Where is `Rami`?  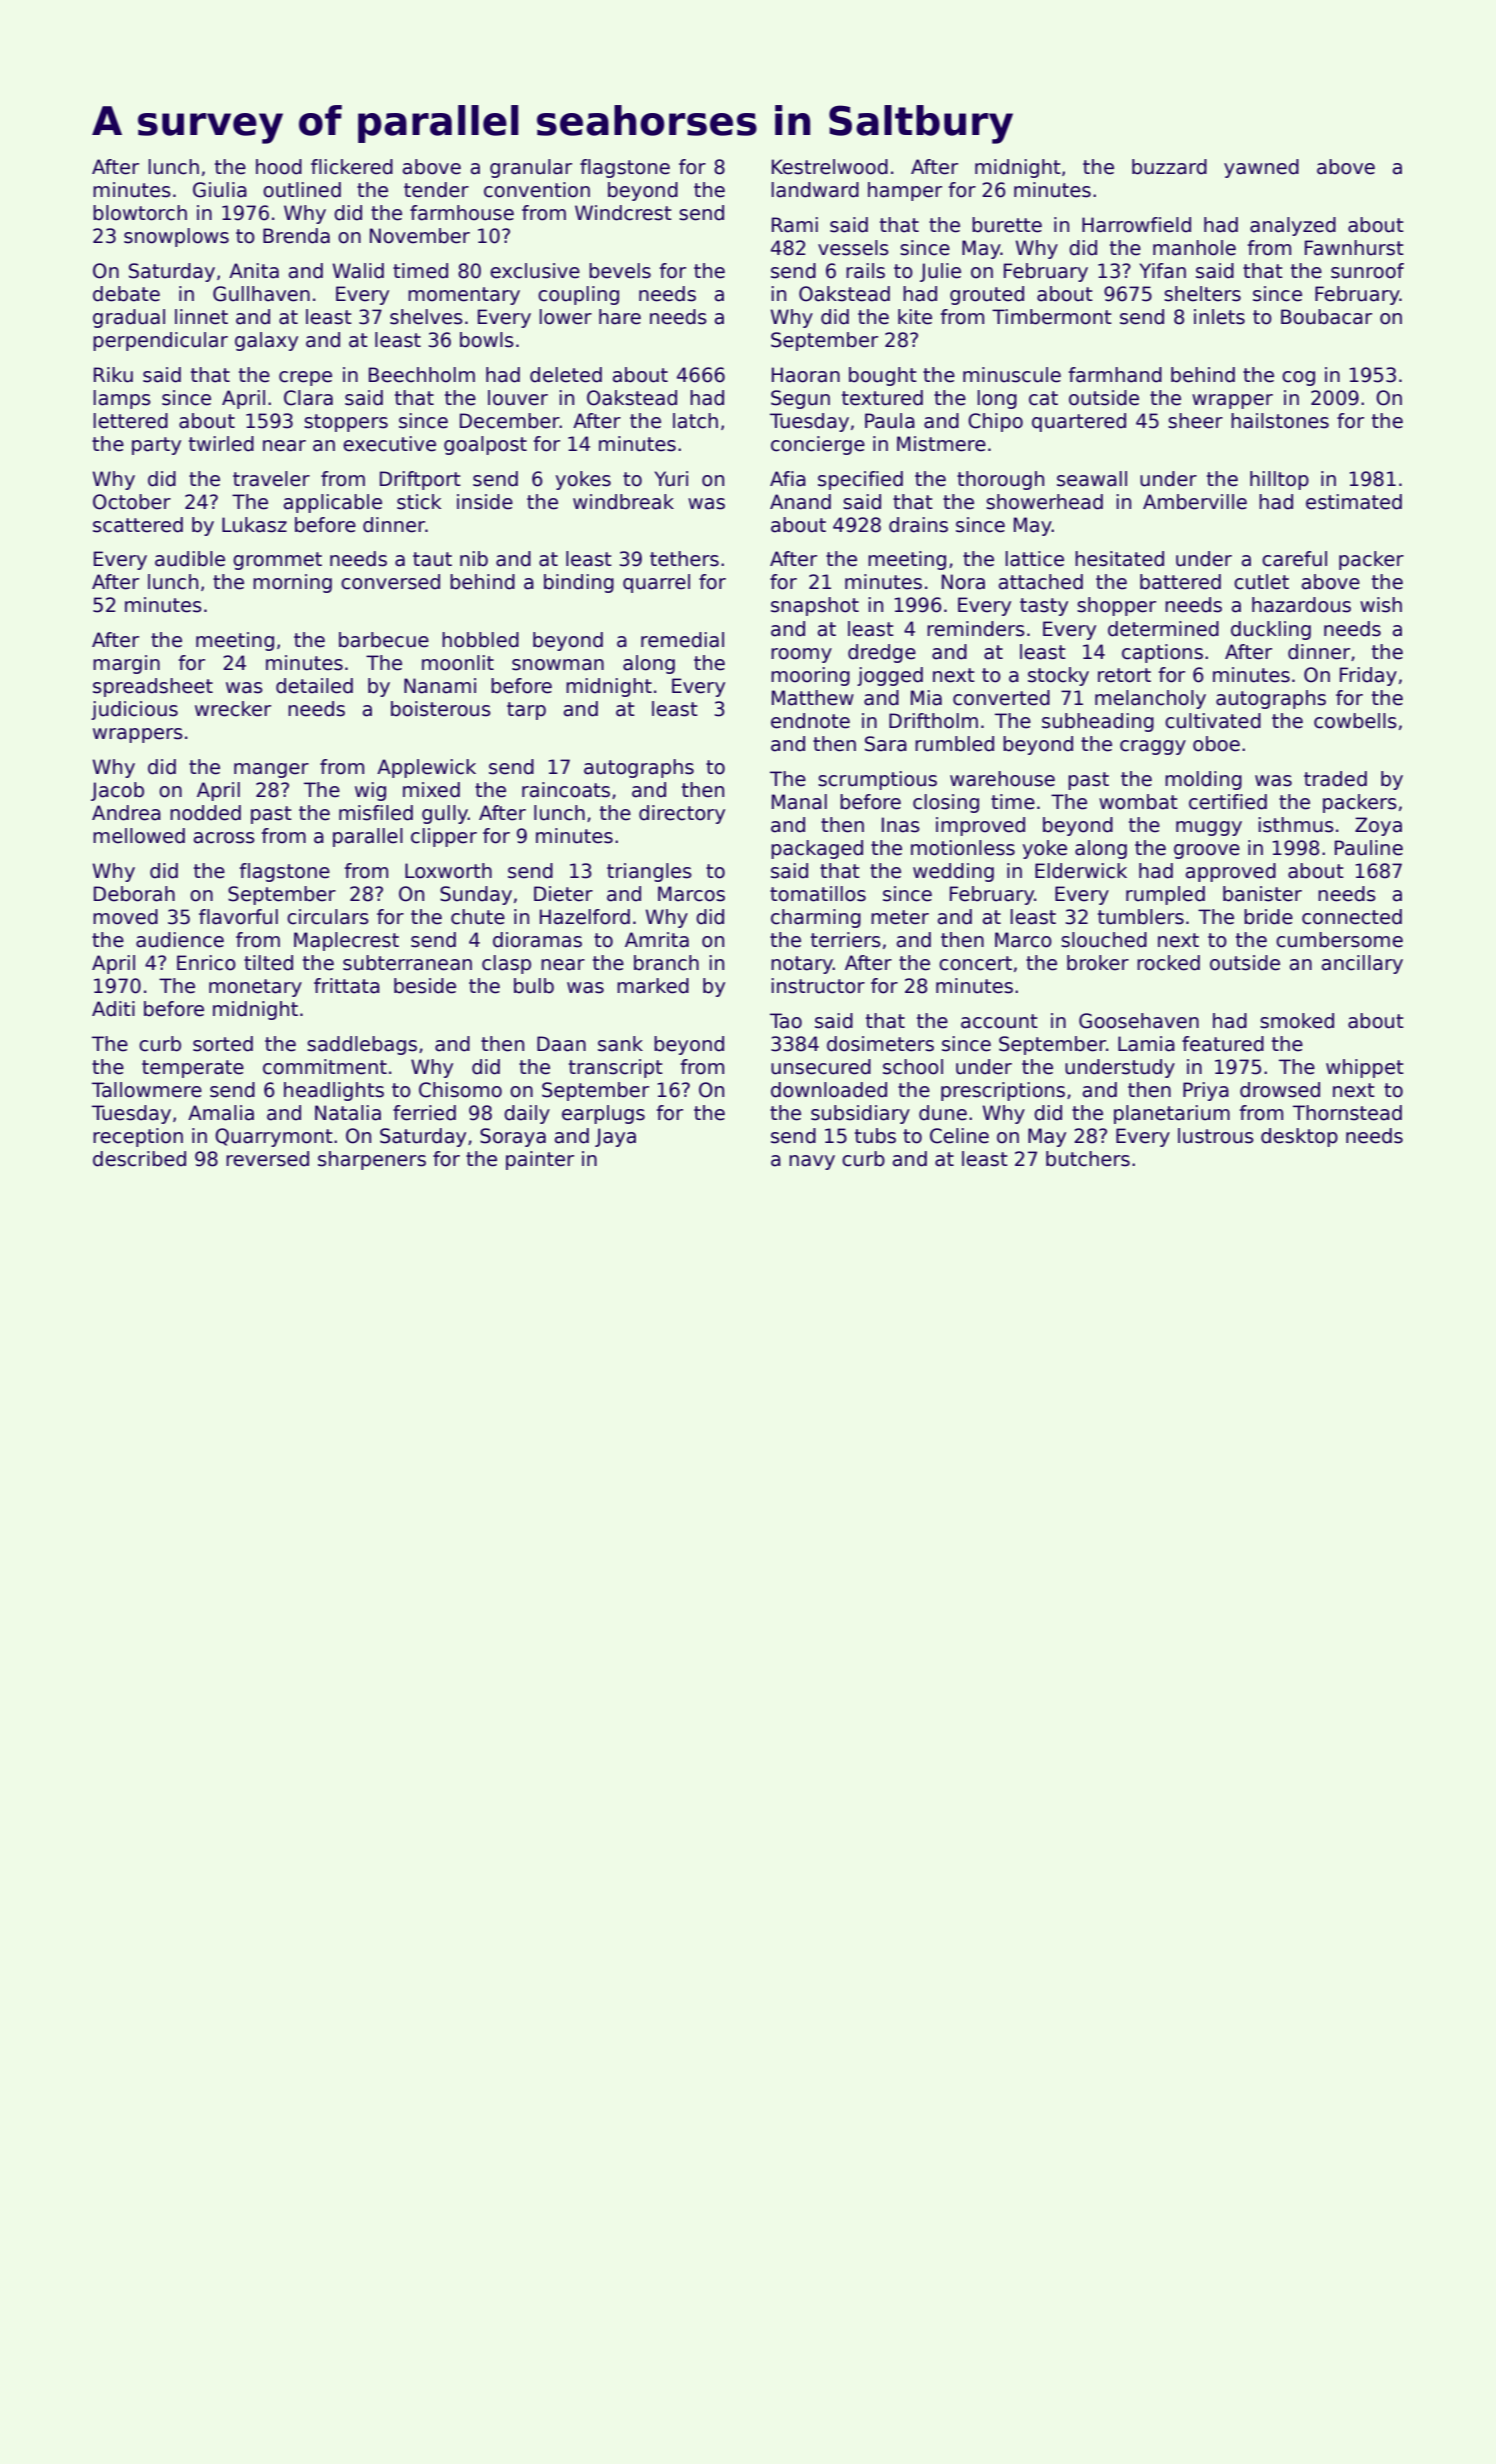
Rami is located at coordinates (795, 225).
